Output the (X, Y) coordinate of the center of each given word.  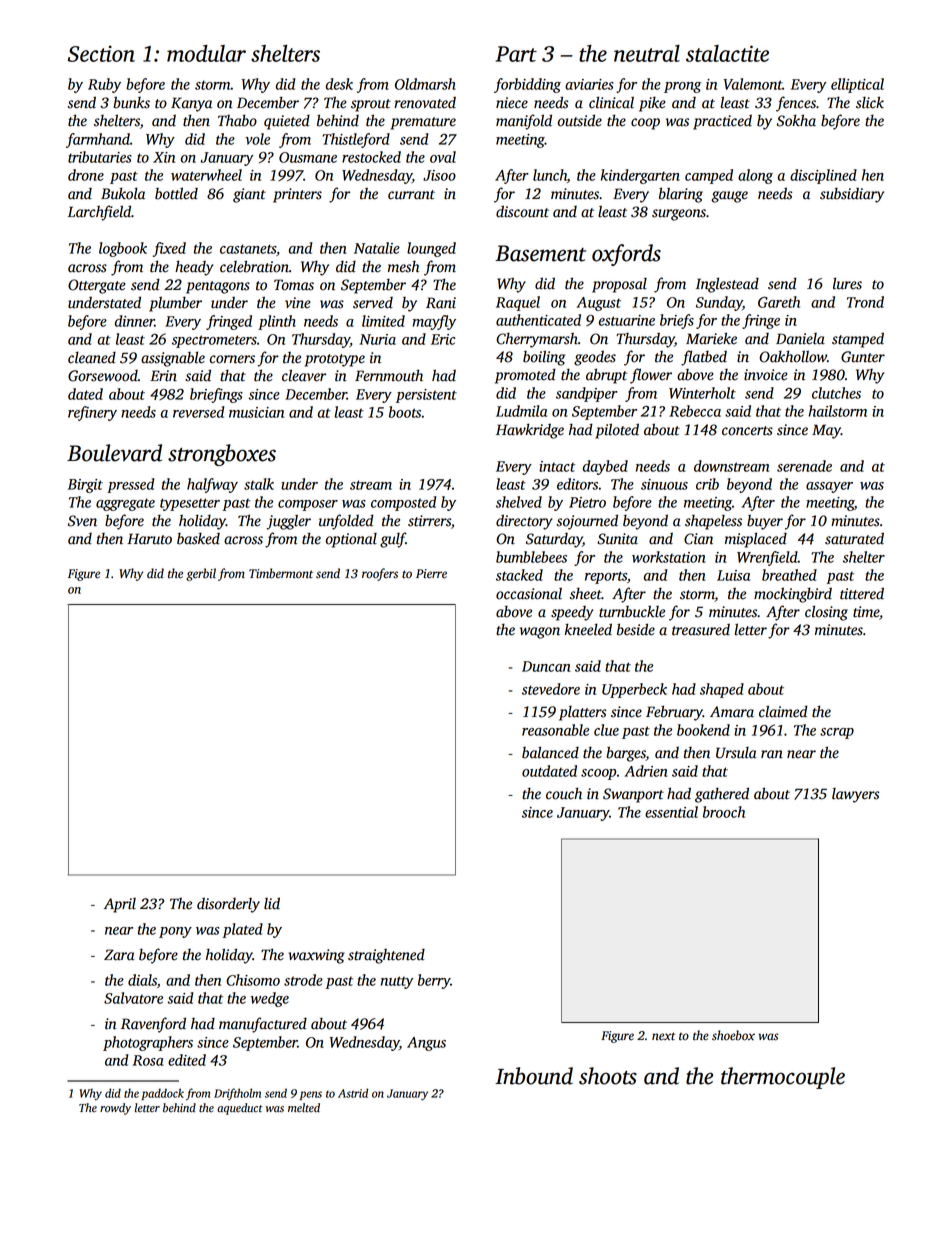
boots (405, 412)
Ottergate (97, 286)
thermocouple (783, 1078)
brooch (724, 812)
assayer (829, 487)
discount (522, 211)
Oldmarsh (425, 84)
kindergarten (640, 176)
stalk (259, 484)
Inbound (534, 1076)
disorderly (228, 905)
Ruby (104, 85)
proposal (619, 285)
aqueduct (240, 1109)
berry (434, 981)
